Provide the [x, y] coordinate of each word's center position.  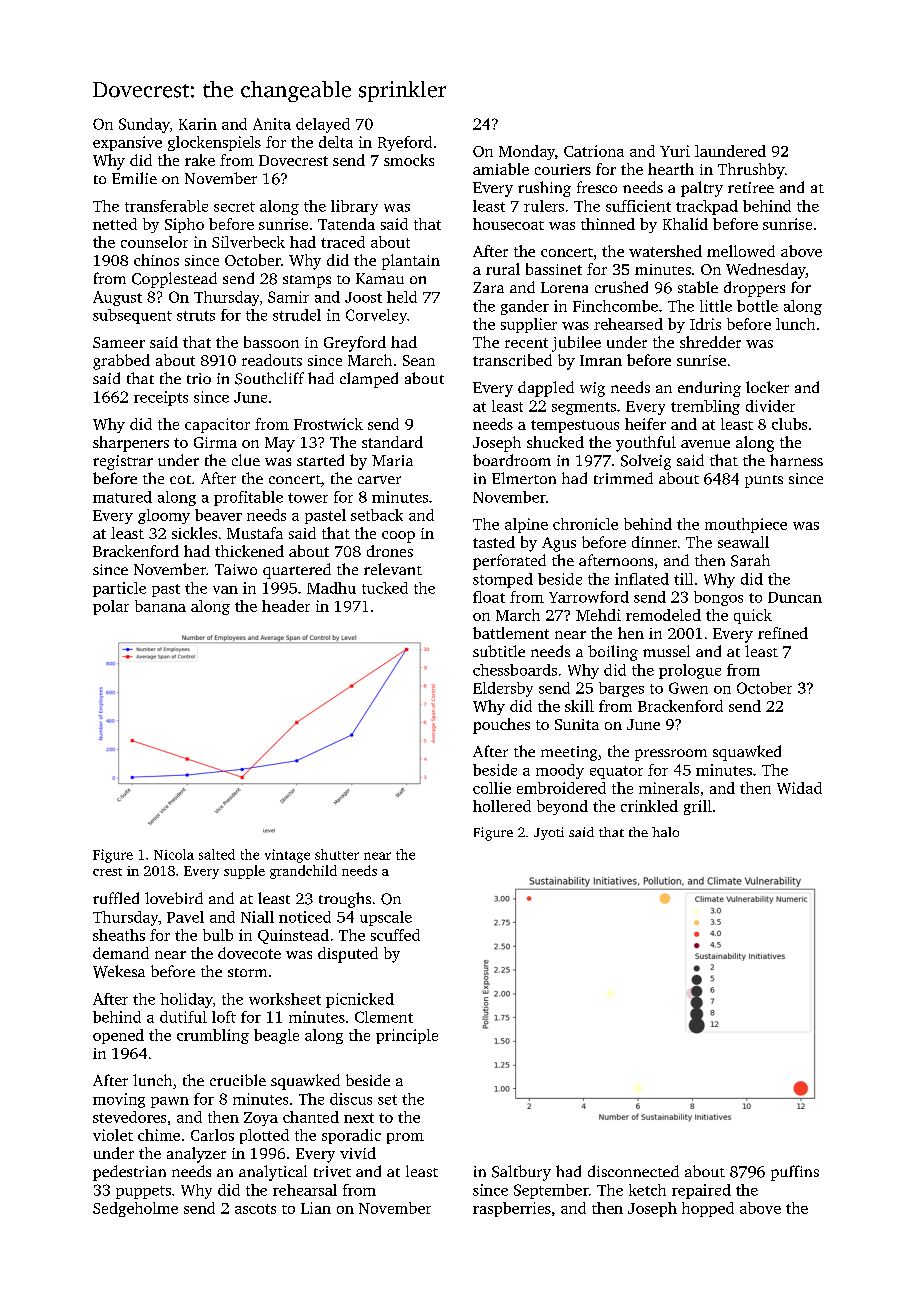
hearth [671, 169]
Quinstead [293, 936]
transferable [166, 206]
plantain [411, 262]
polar [111, 607]
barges [621, 689]
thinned [608, 224]
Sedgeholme [135, 1209]
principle [407, 1036]
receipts [161, 398]
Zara [488, 287]
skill [579, 706]
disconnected [633, 1171]
